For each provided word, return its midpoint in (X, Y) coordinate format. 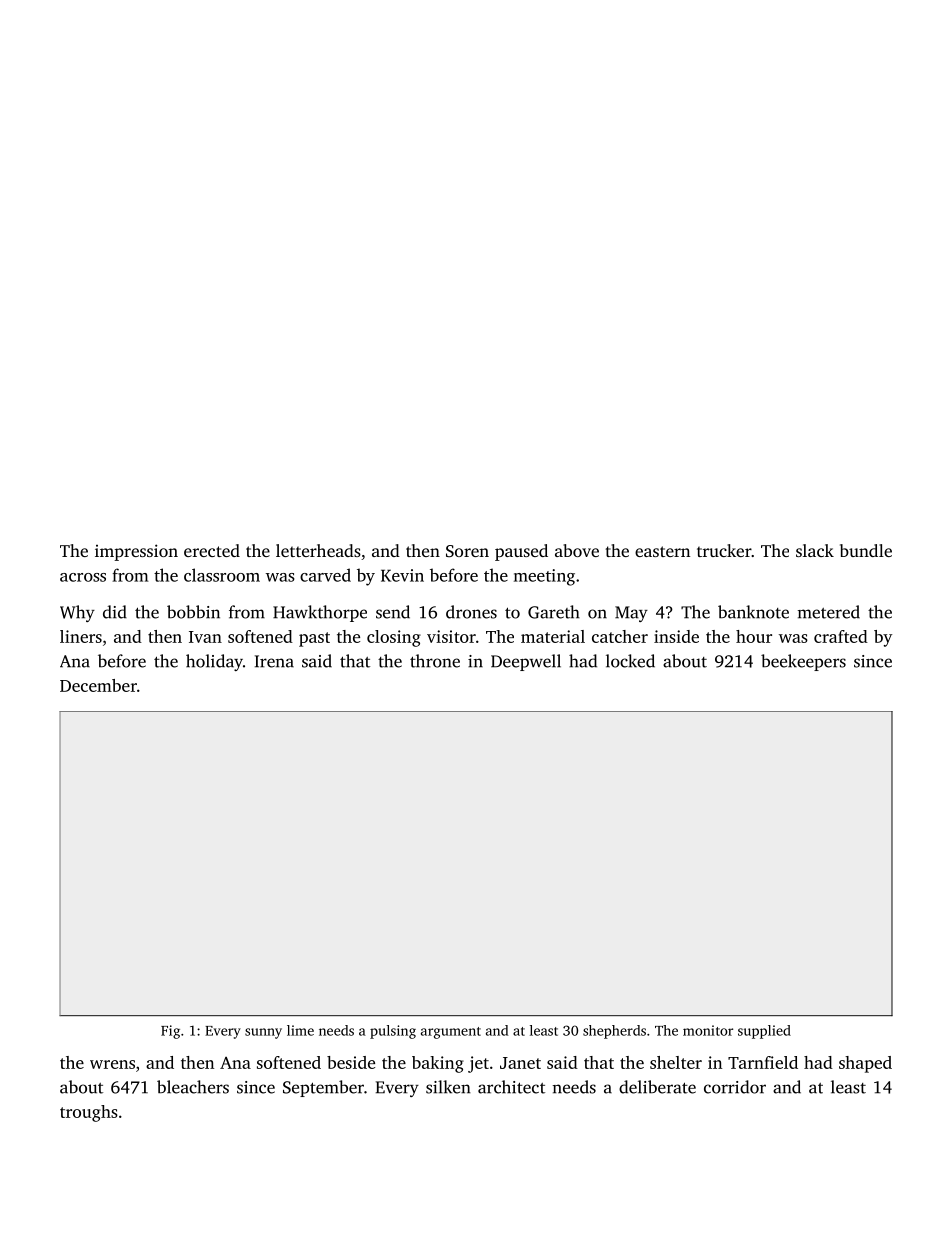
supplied (764, 1032)
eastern (662, 551)
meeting (544, 577)
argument (451, 1033)
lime (300, 1030)
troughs (89, 1113)
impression (136, 552)
